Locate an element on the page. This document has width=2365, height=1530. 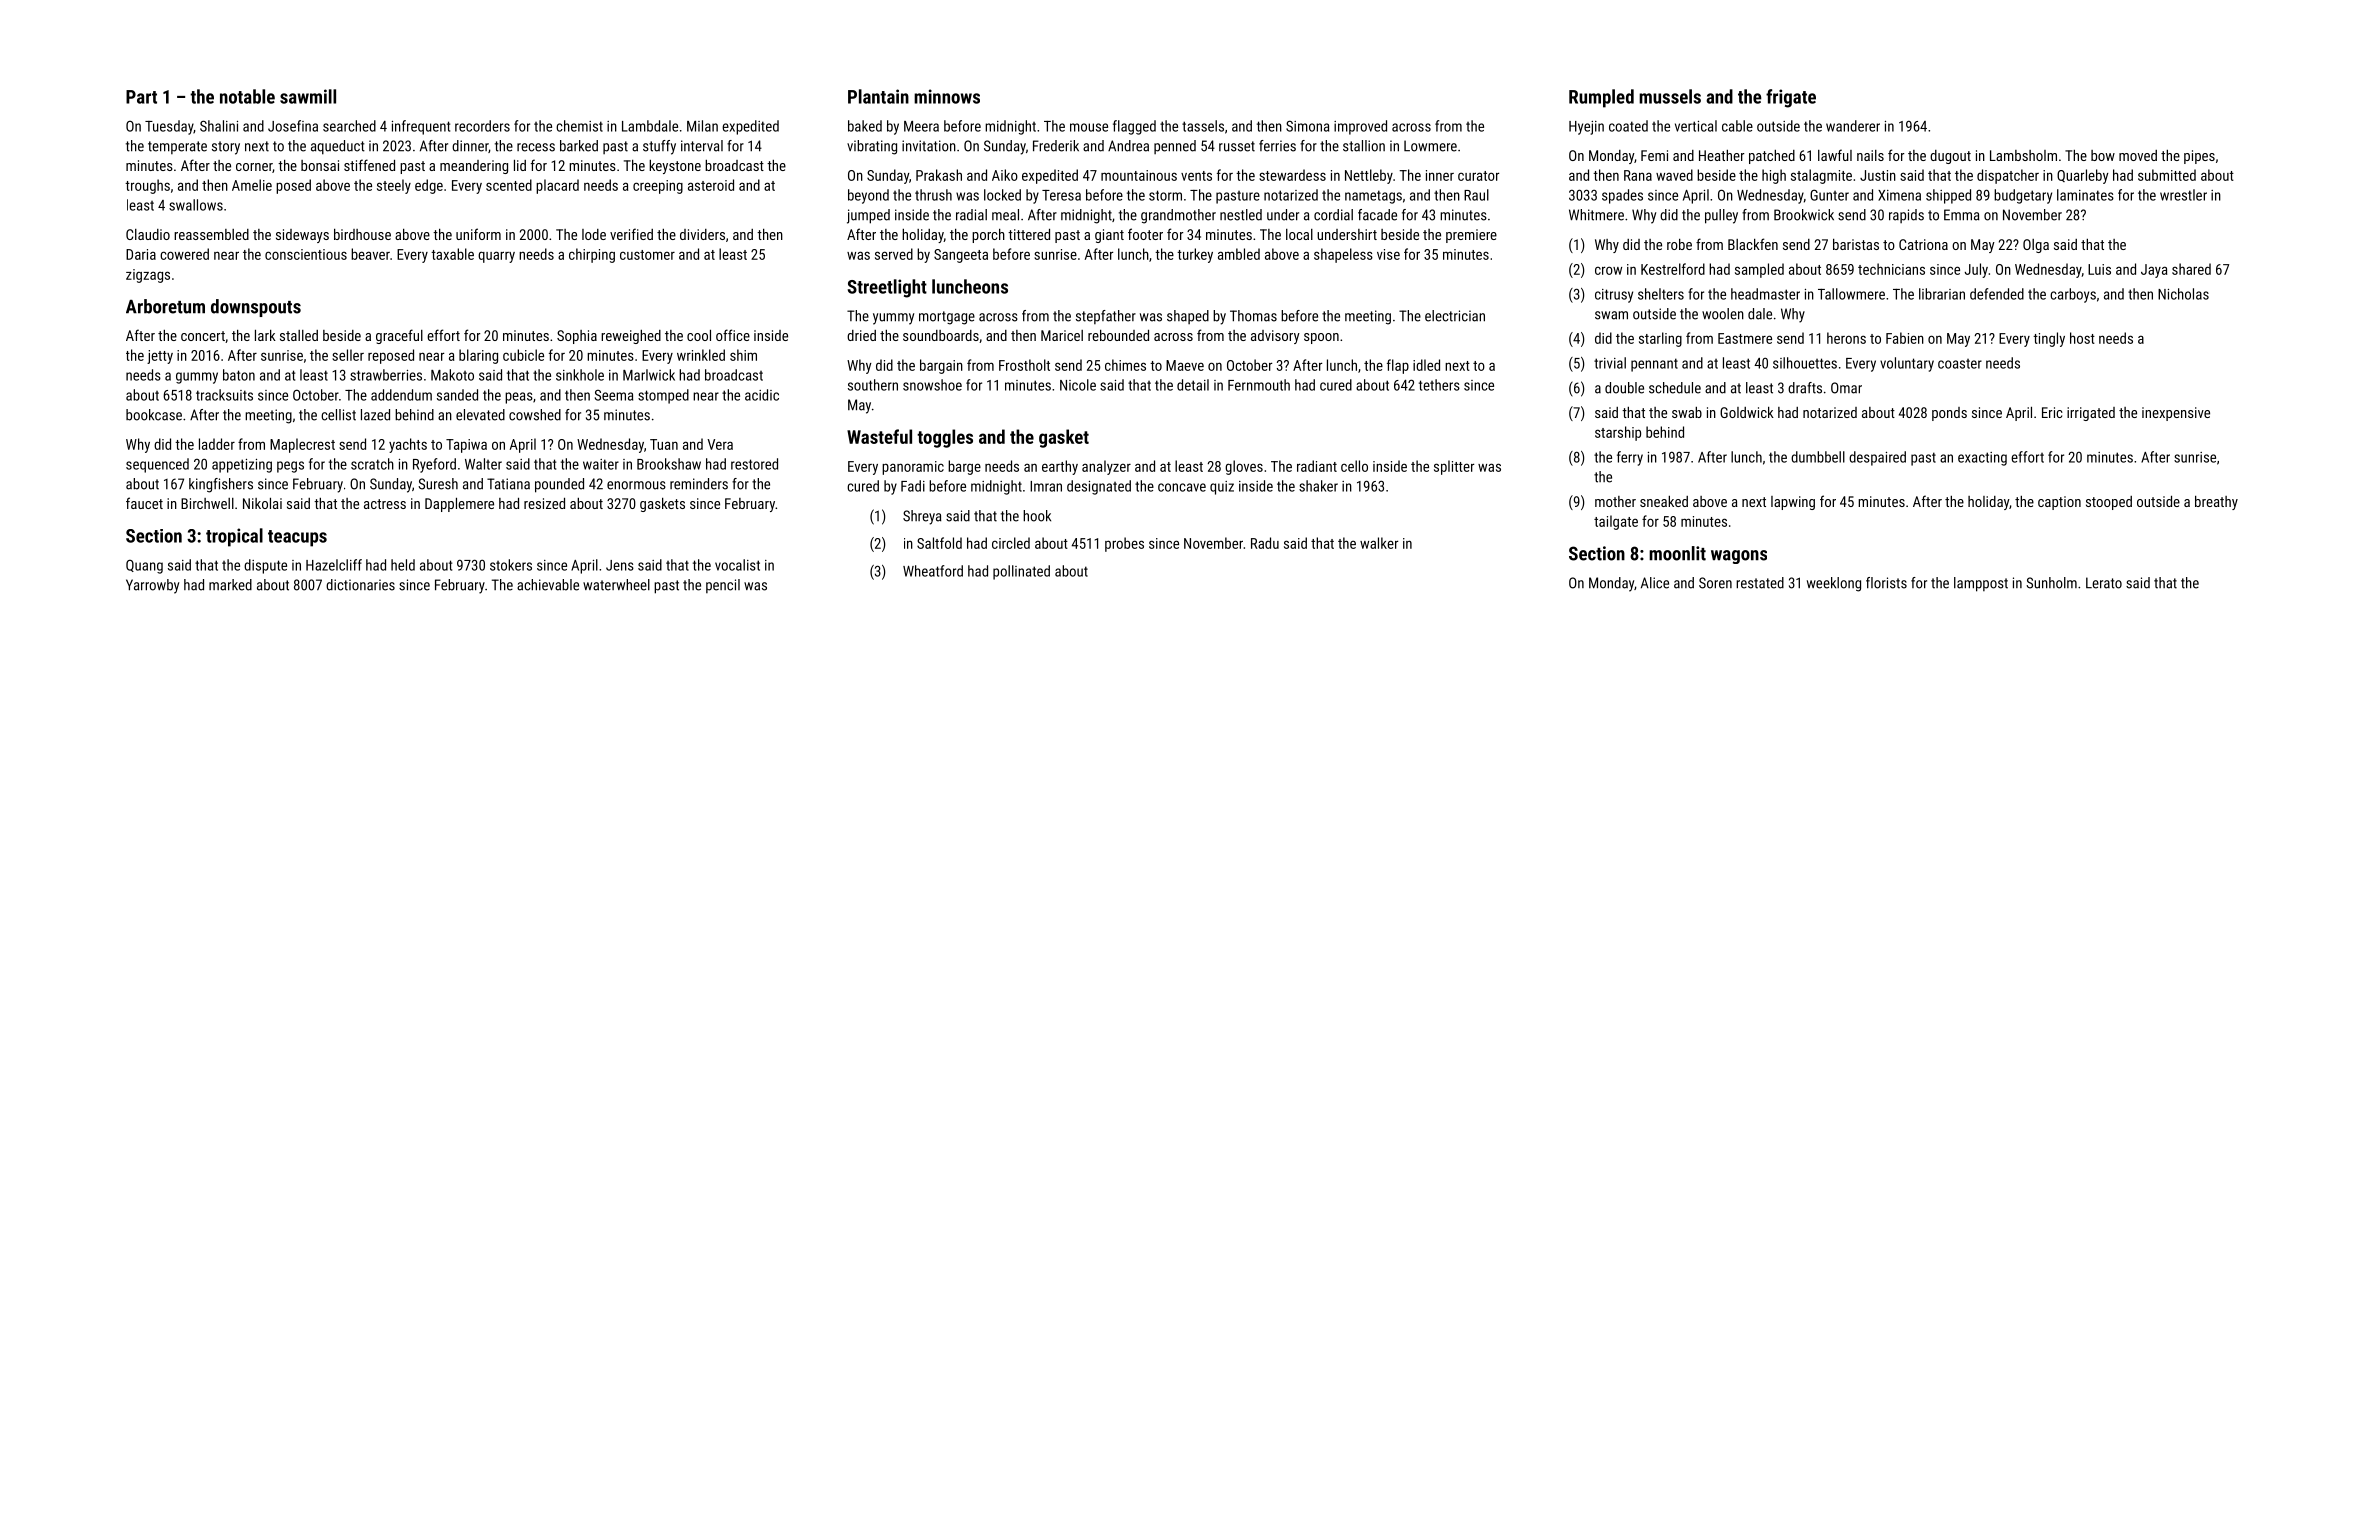
exacting is located at coordinates (1982, 459).
